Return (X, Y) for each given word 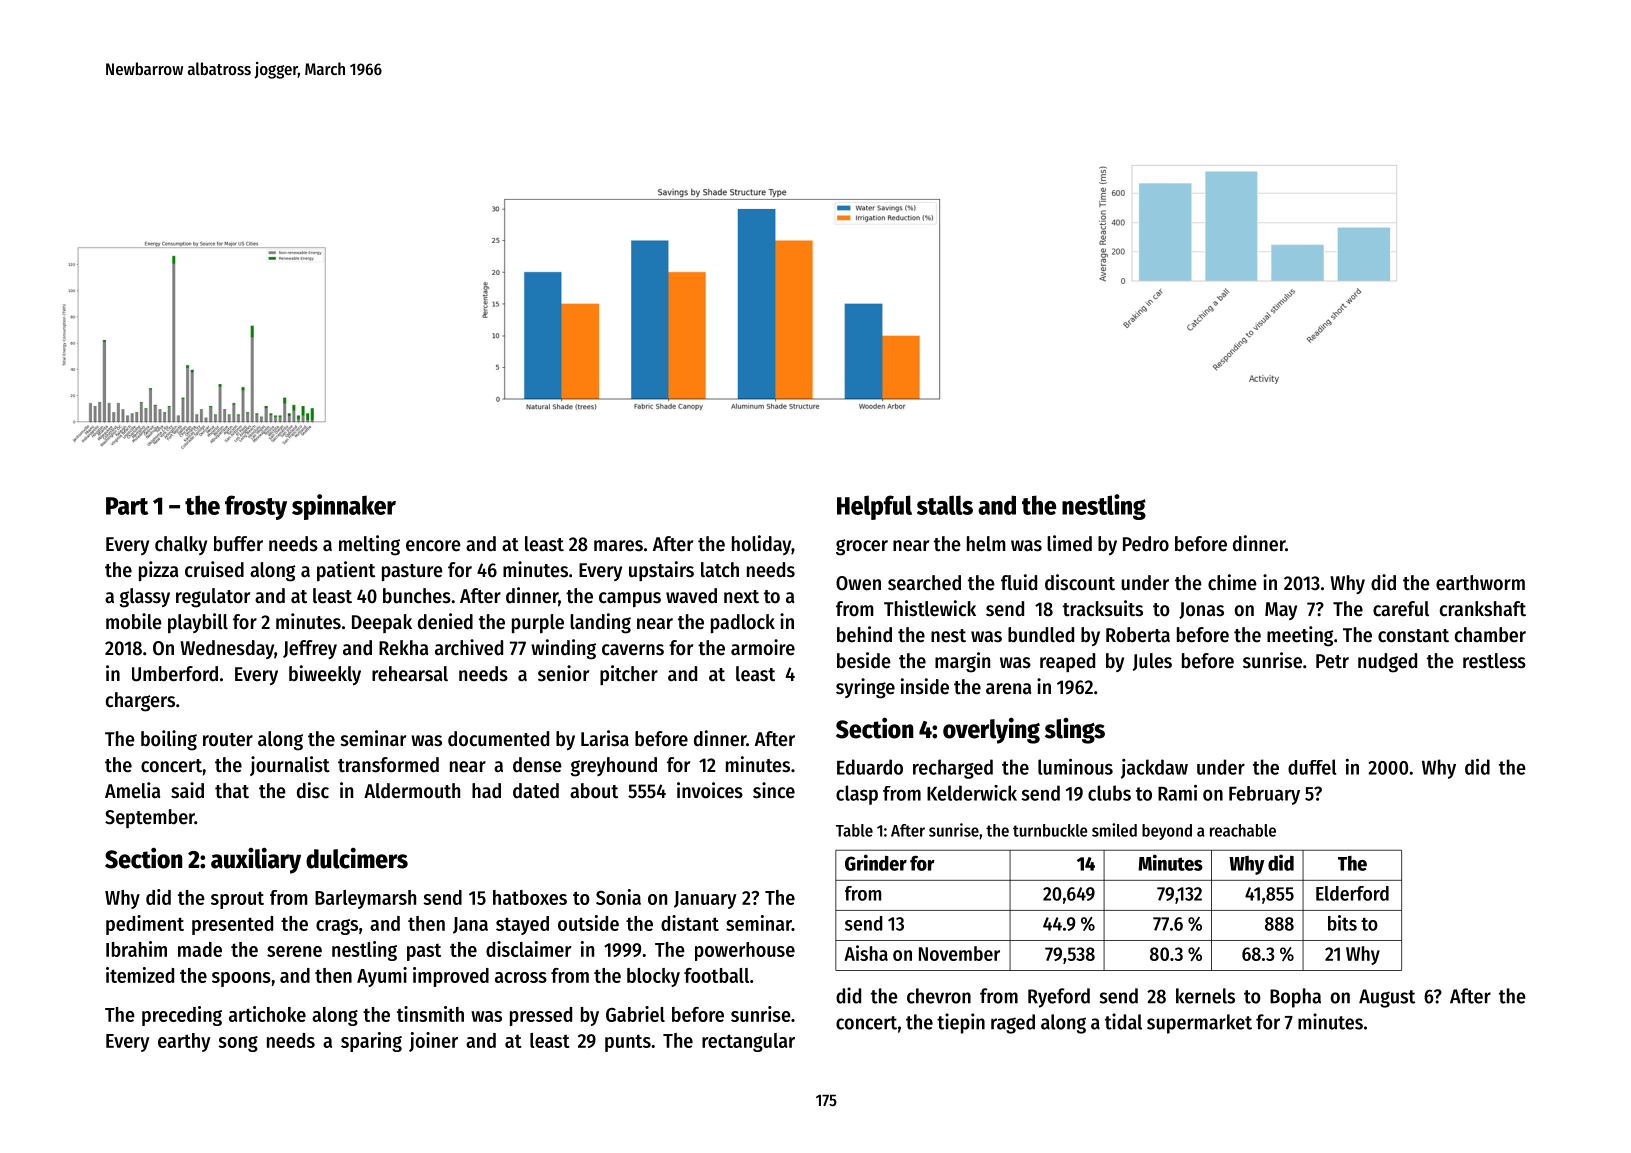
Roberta (1138, 635)
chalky (181, 545)
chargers (140, 702)
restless (1494, 661)
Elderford (1352, 893)
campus (630, 599)
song (238, 1044)
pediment (145, 925)
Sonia (618, 897)
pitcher (629, 675)
